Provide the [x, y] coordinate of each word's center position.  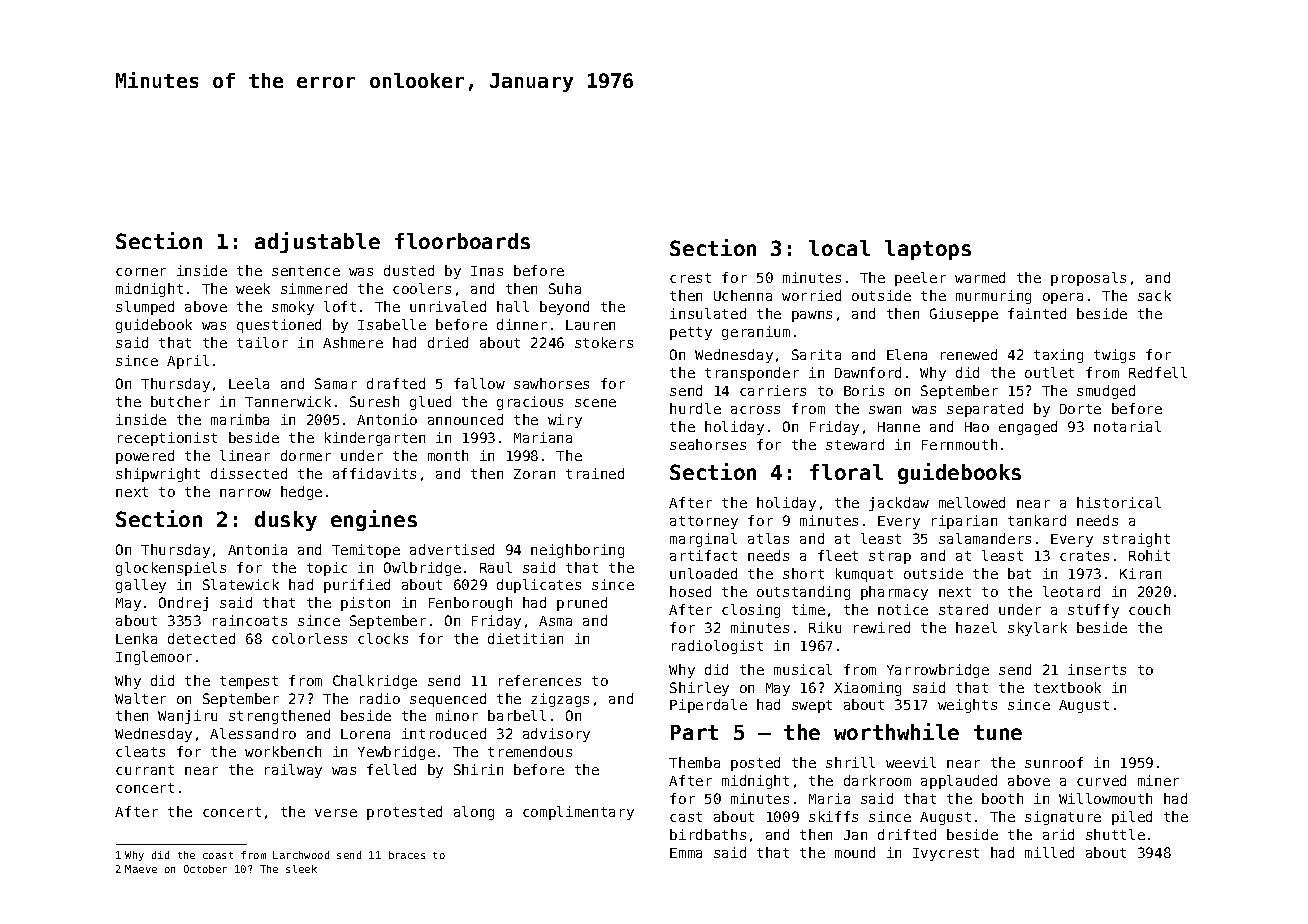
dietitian [525, 638]
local [839, 248]
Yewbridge [396, 753]
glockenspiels [171, 569]
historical [1119, 502]
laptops [928, 250]
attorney [704, 522]
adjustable [317, 242]
